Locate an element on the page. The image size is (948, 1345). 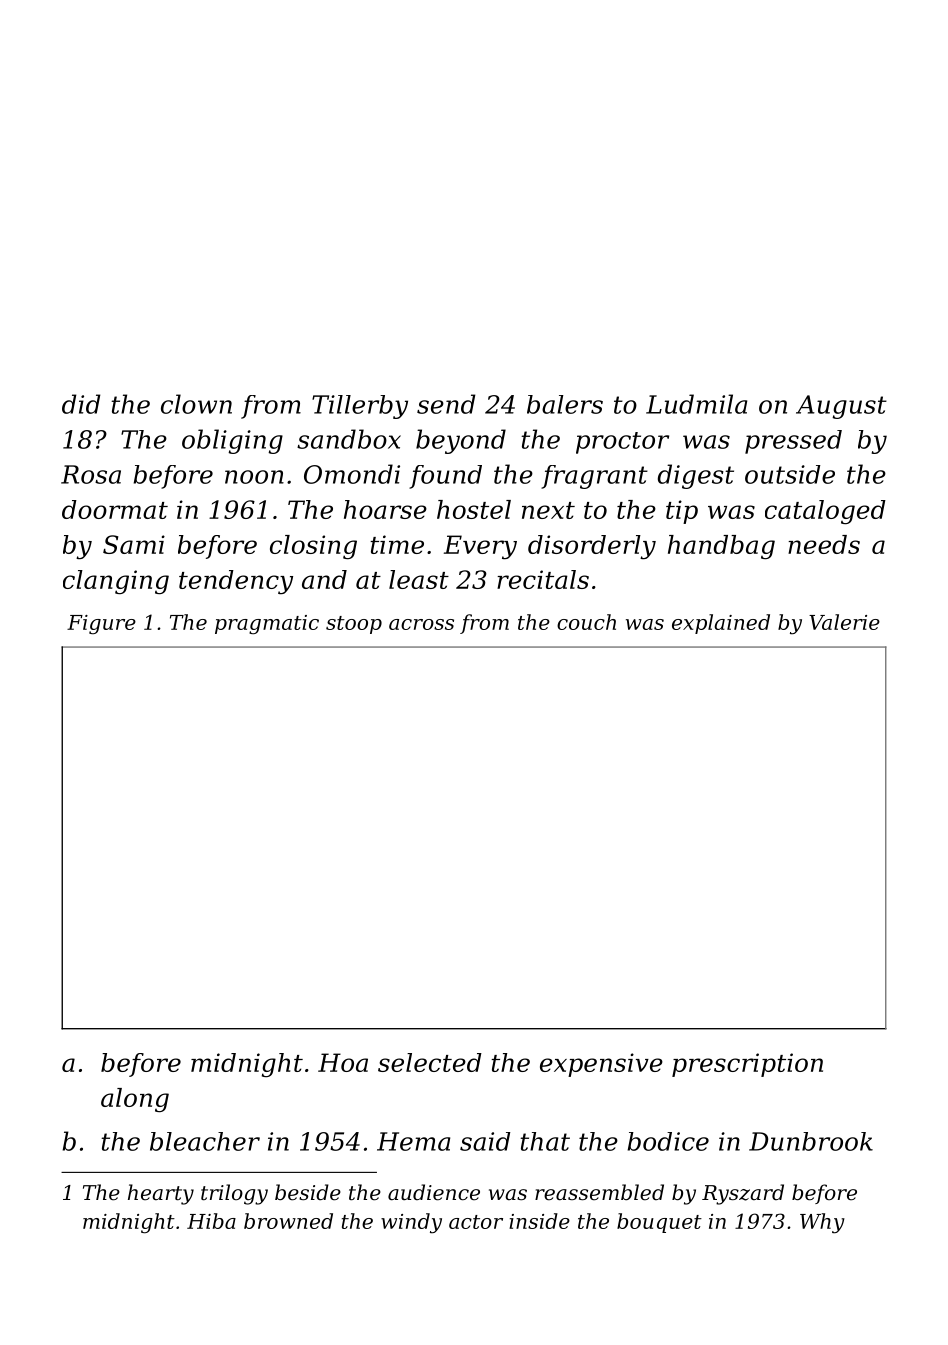
outside is located at coordinates (790, 474).
